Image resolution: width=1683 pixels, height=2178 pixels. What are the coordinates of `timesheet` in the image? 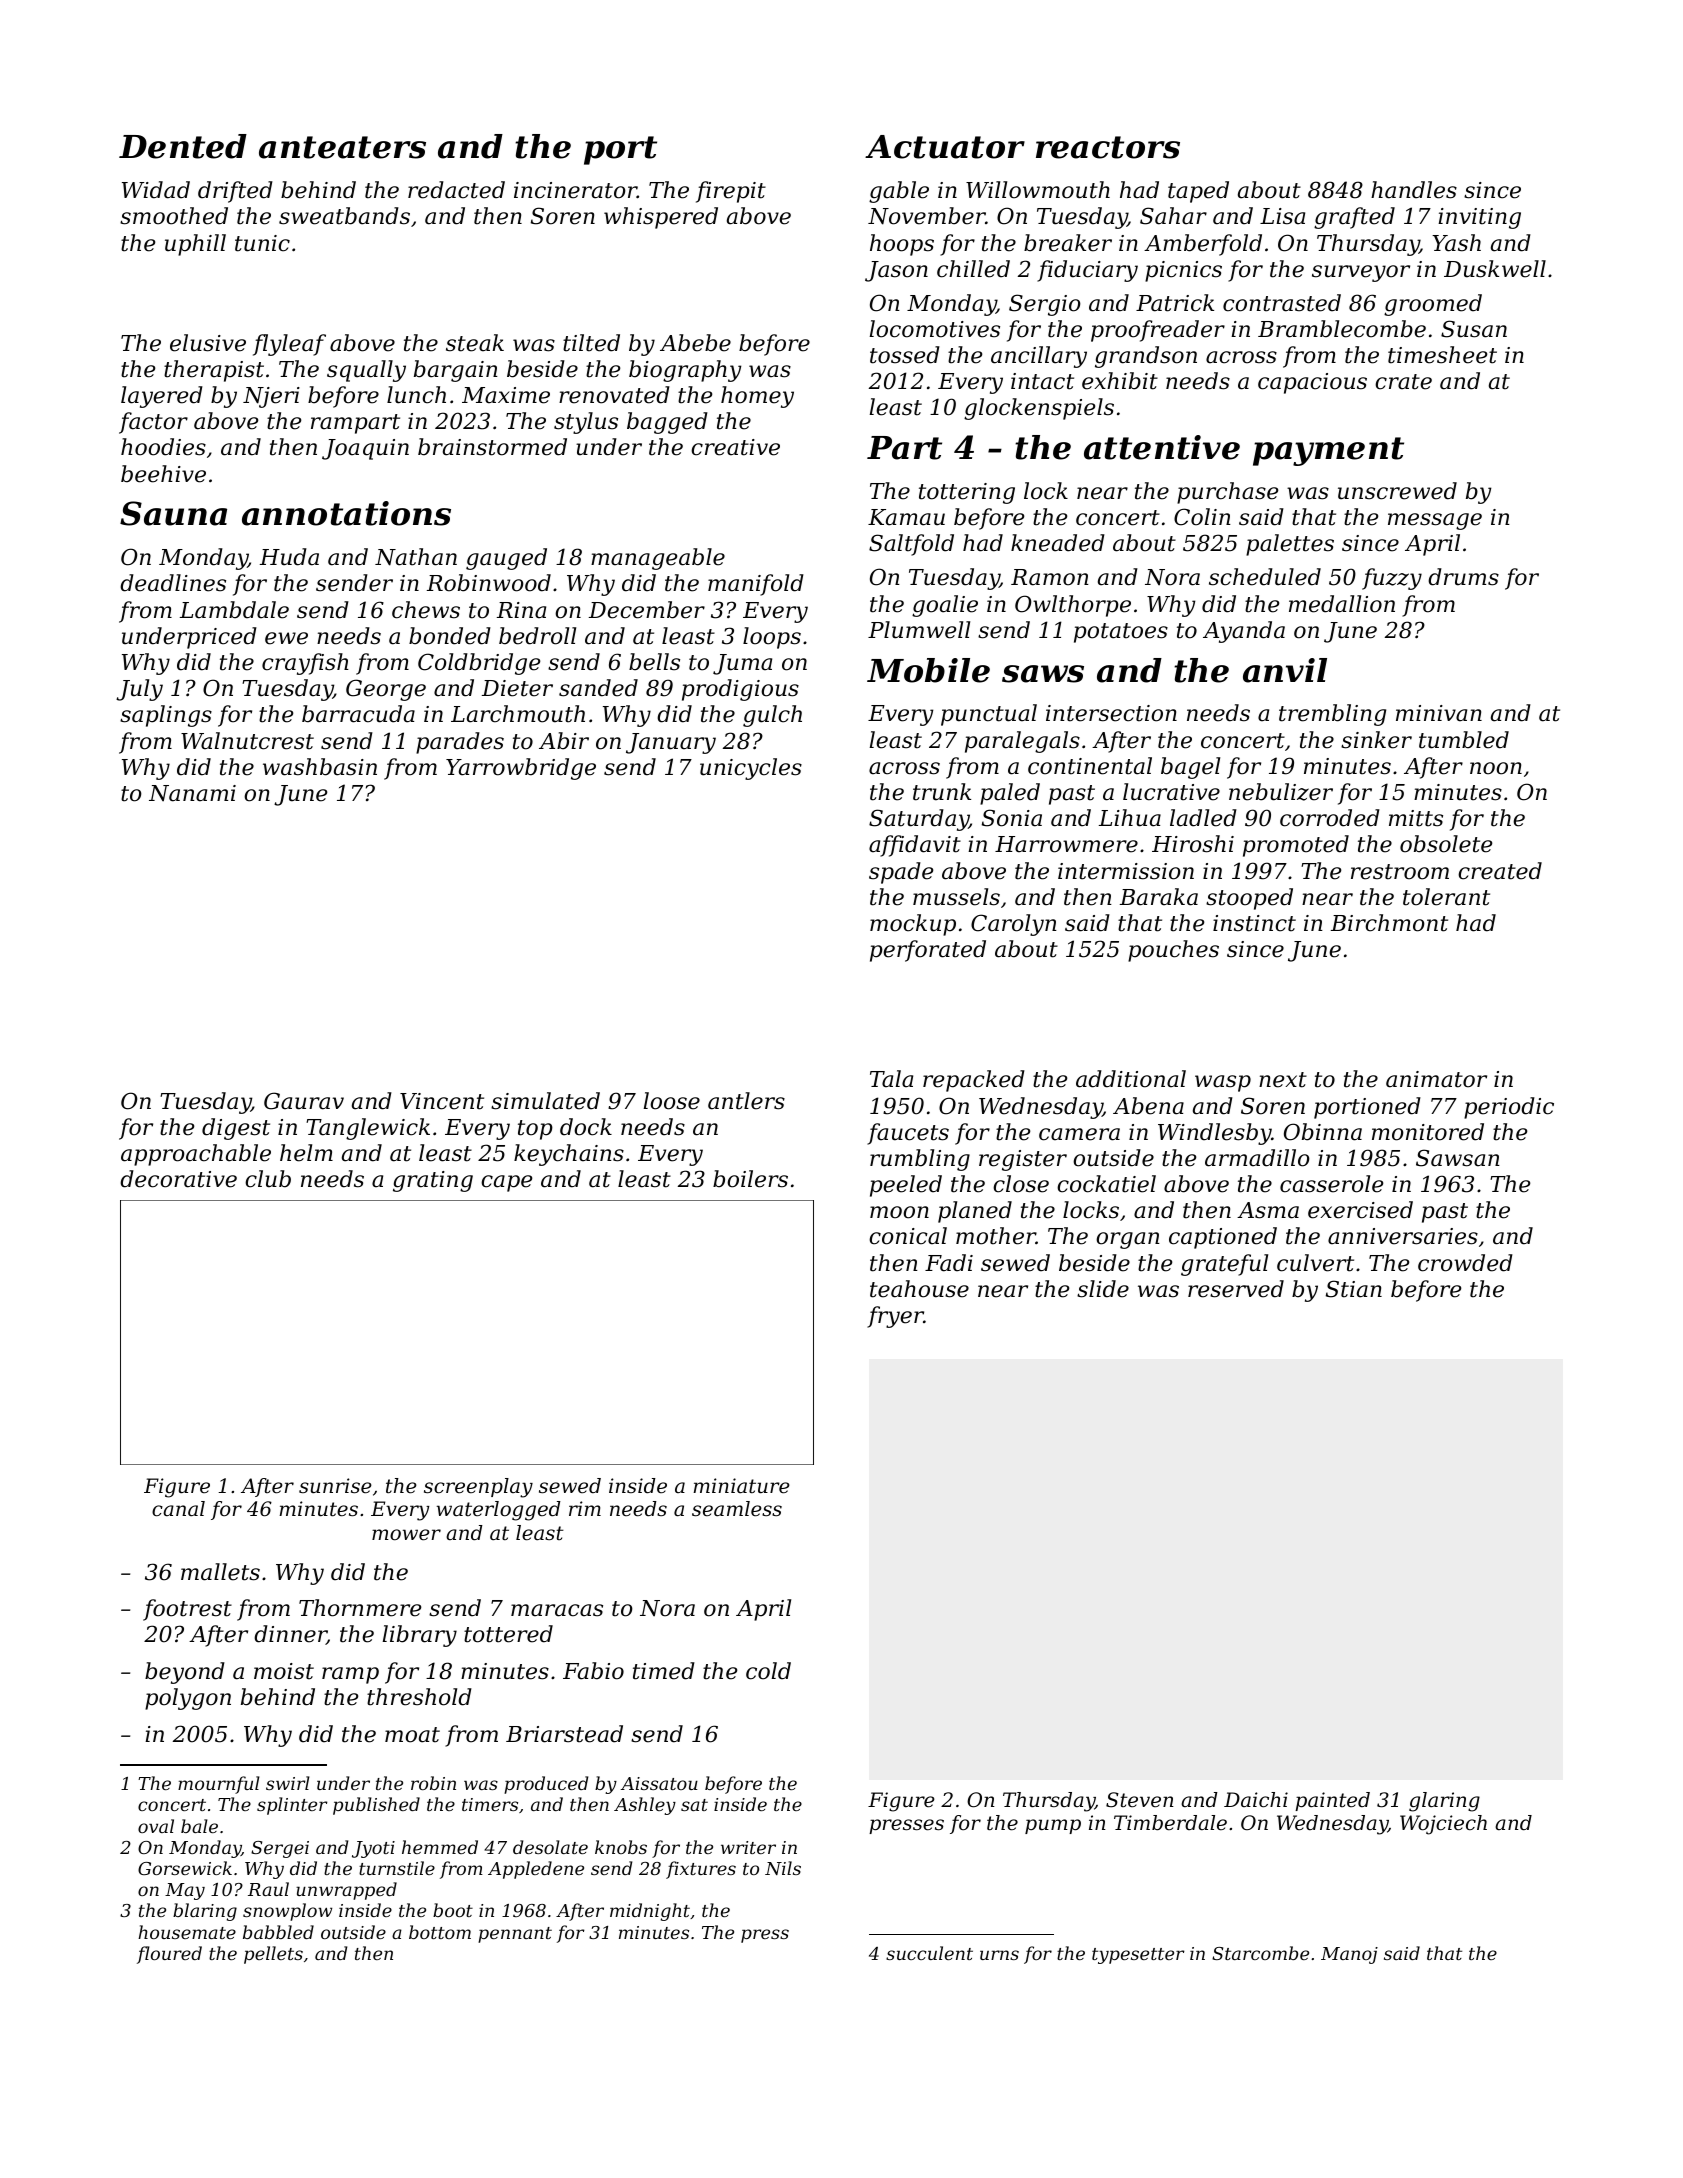 It's located at (1442, 355).
